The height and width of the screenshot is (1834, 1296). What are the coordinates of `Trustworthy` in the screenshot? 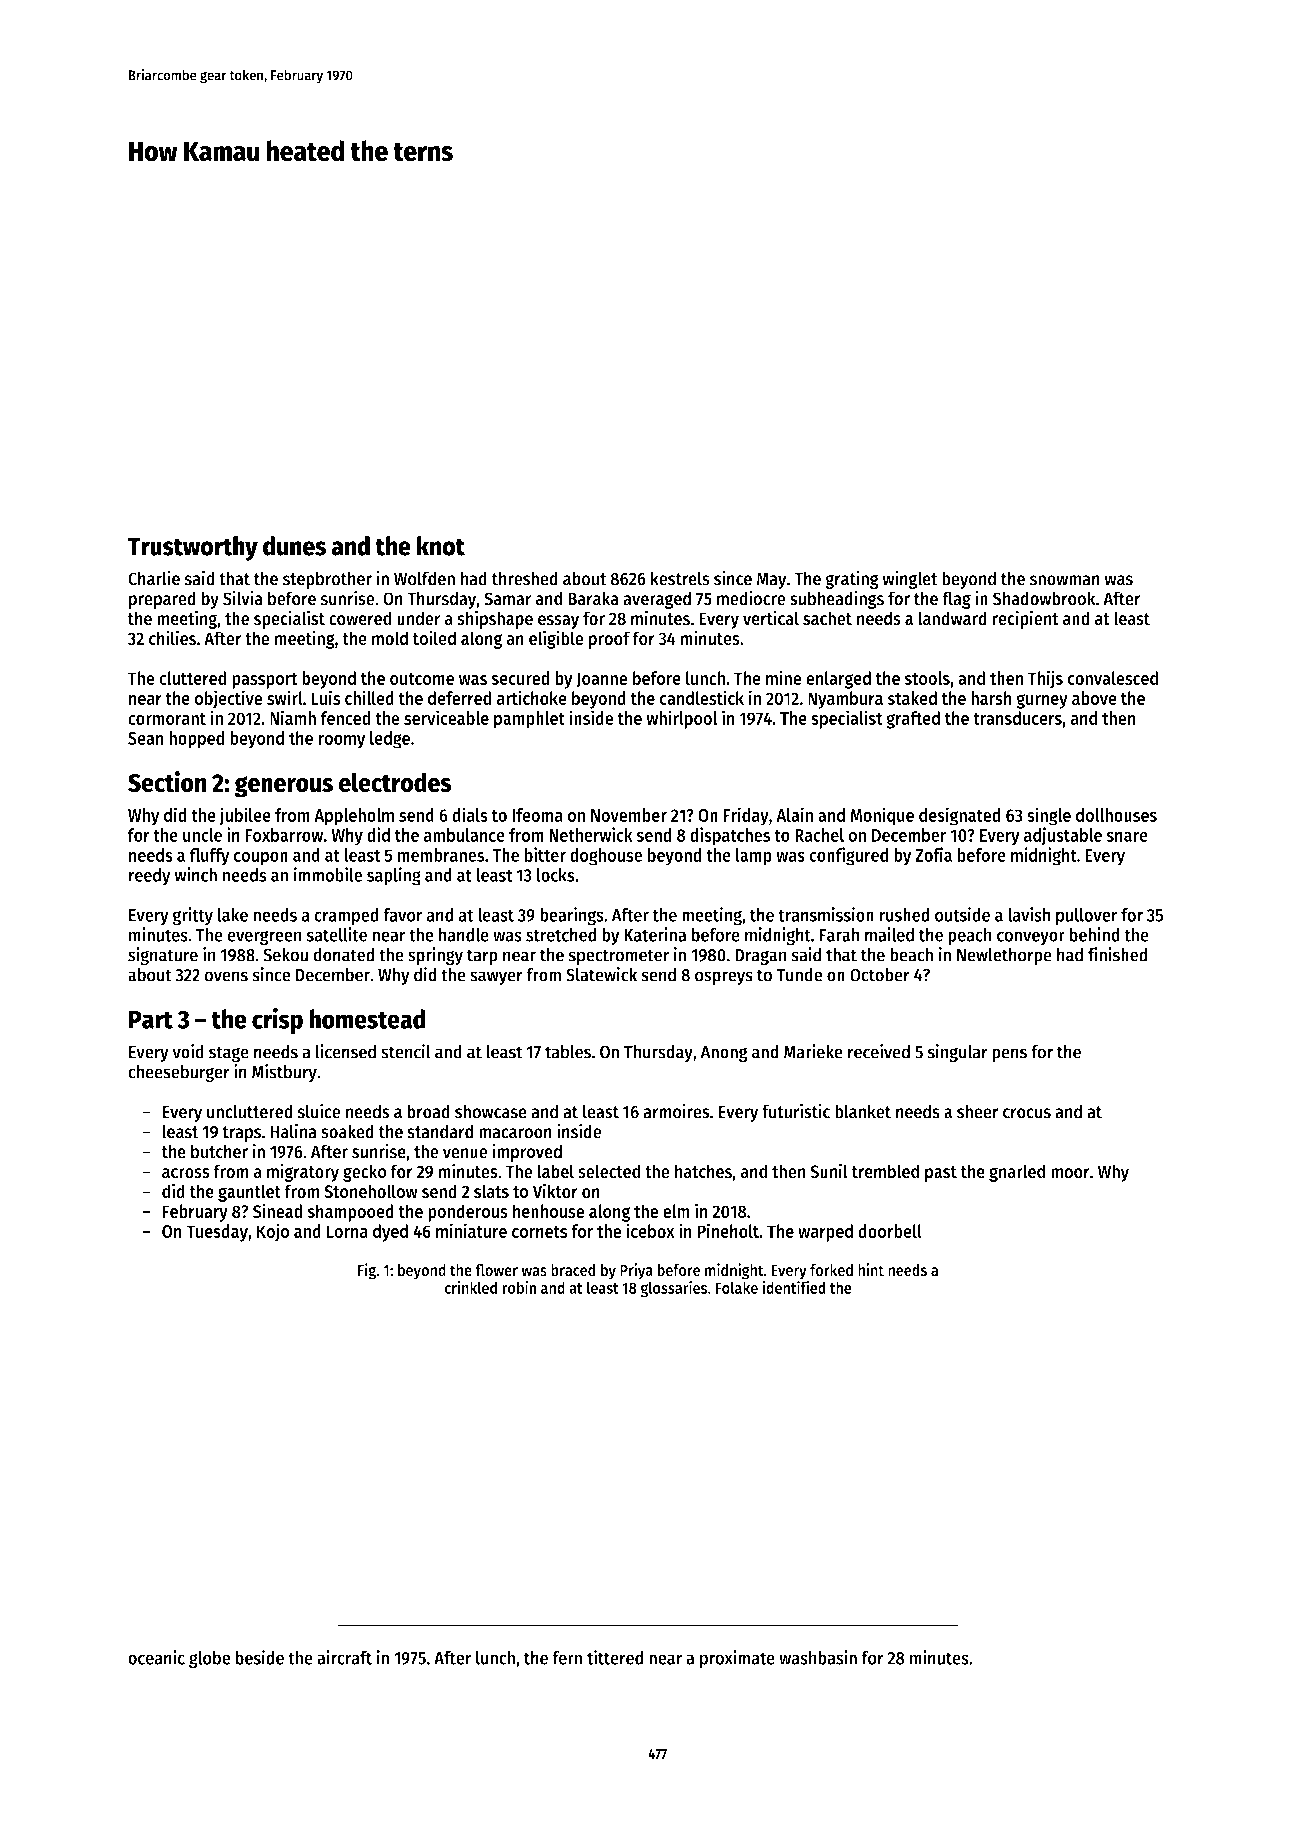 It's located at (193, 548).
